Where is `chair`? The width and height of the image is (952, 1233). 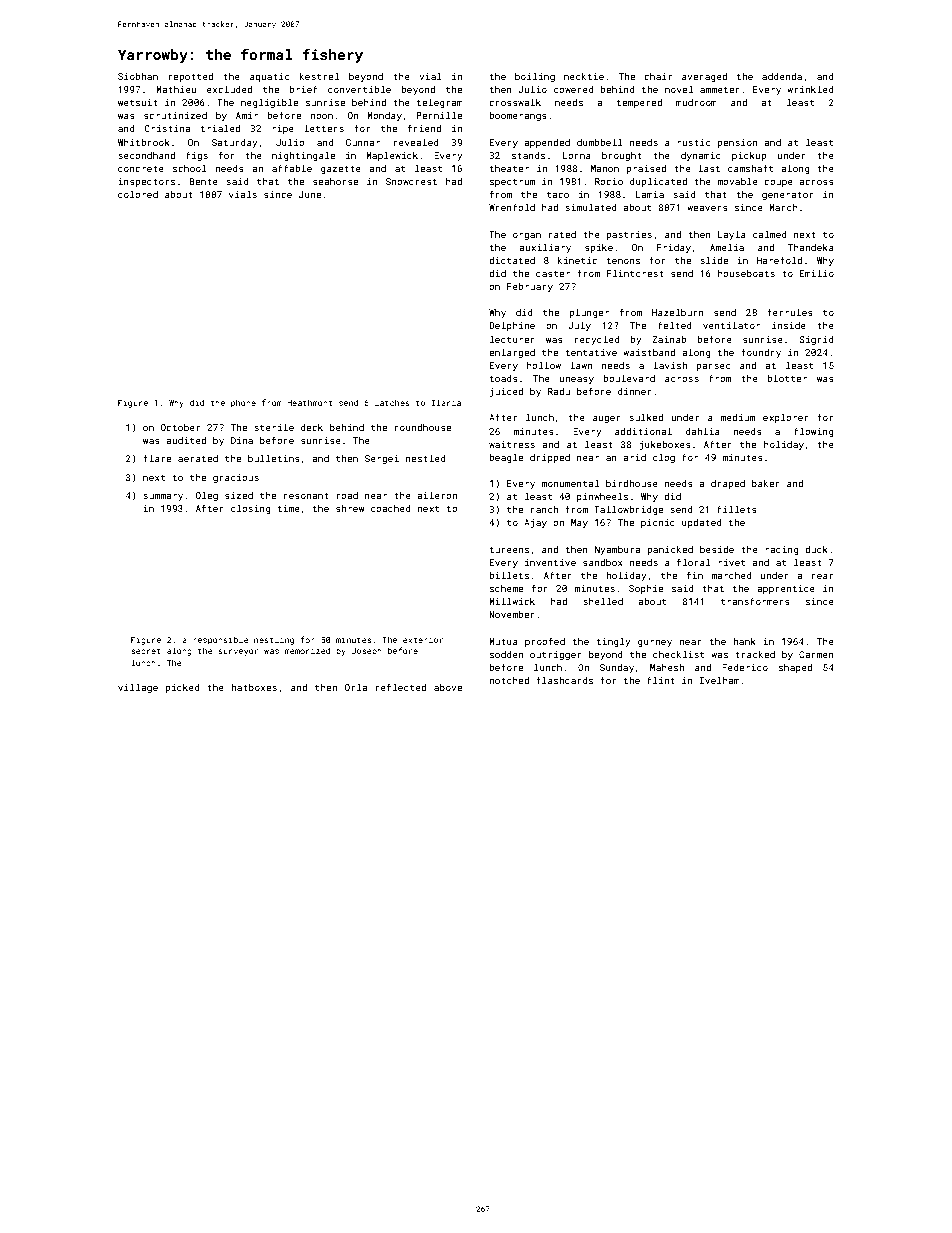 chair is located at coordinates (658, 76).
